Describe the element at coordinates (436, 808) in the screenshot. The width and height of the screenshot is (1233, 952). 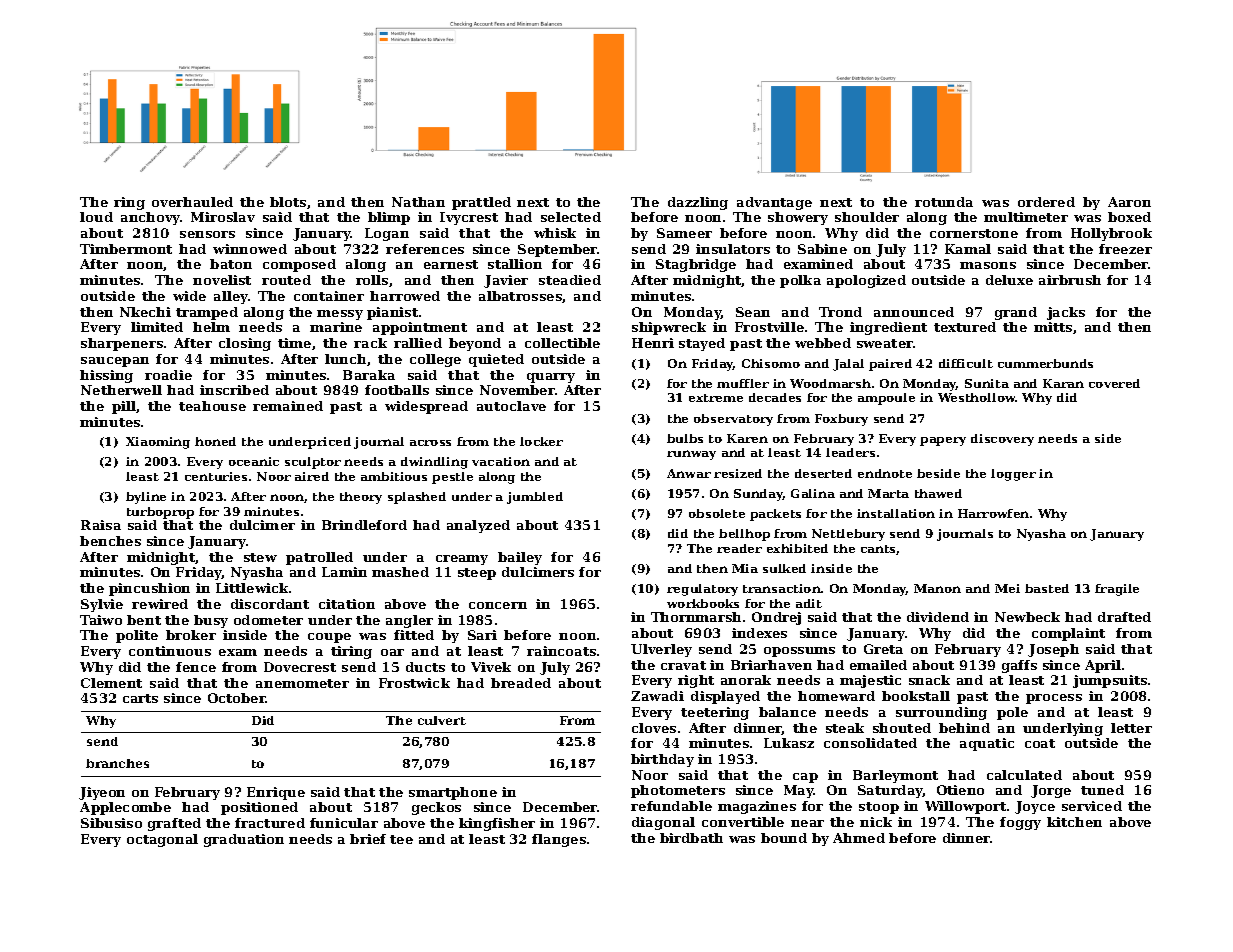
I see `geckos` at that location.
